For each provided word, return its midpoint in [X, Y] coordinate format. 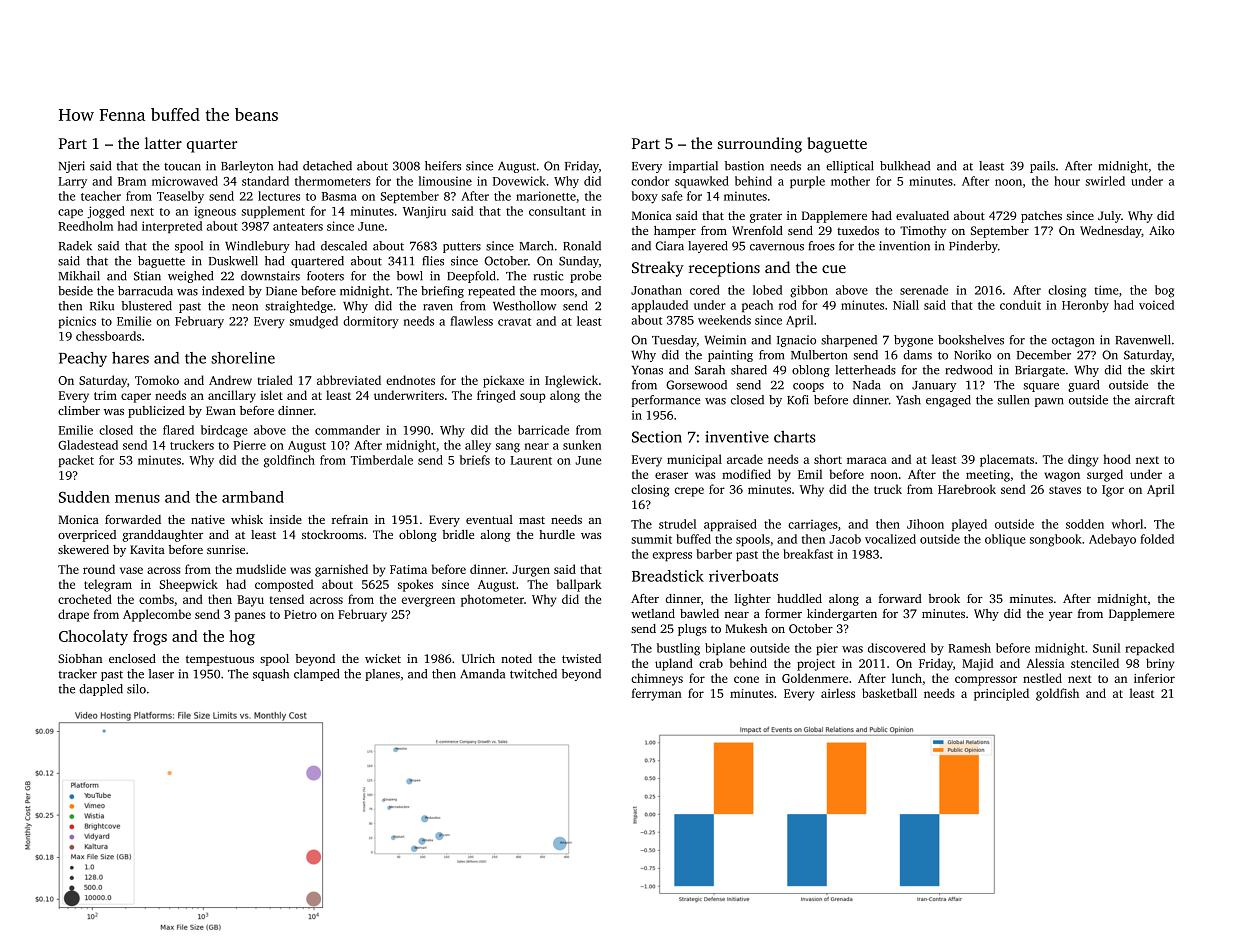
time [1106, 290]
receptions [724, 269]
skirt [1163, 370]
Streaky [658, 269]
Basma [339, 196]
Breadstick [668, 576]
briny [1160, 664]
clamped [316, 675]
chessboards [108, 336]
